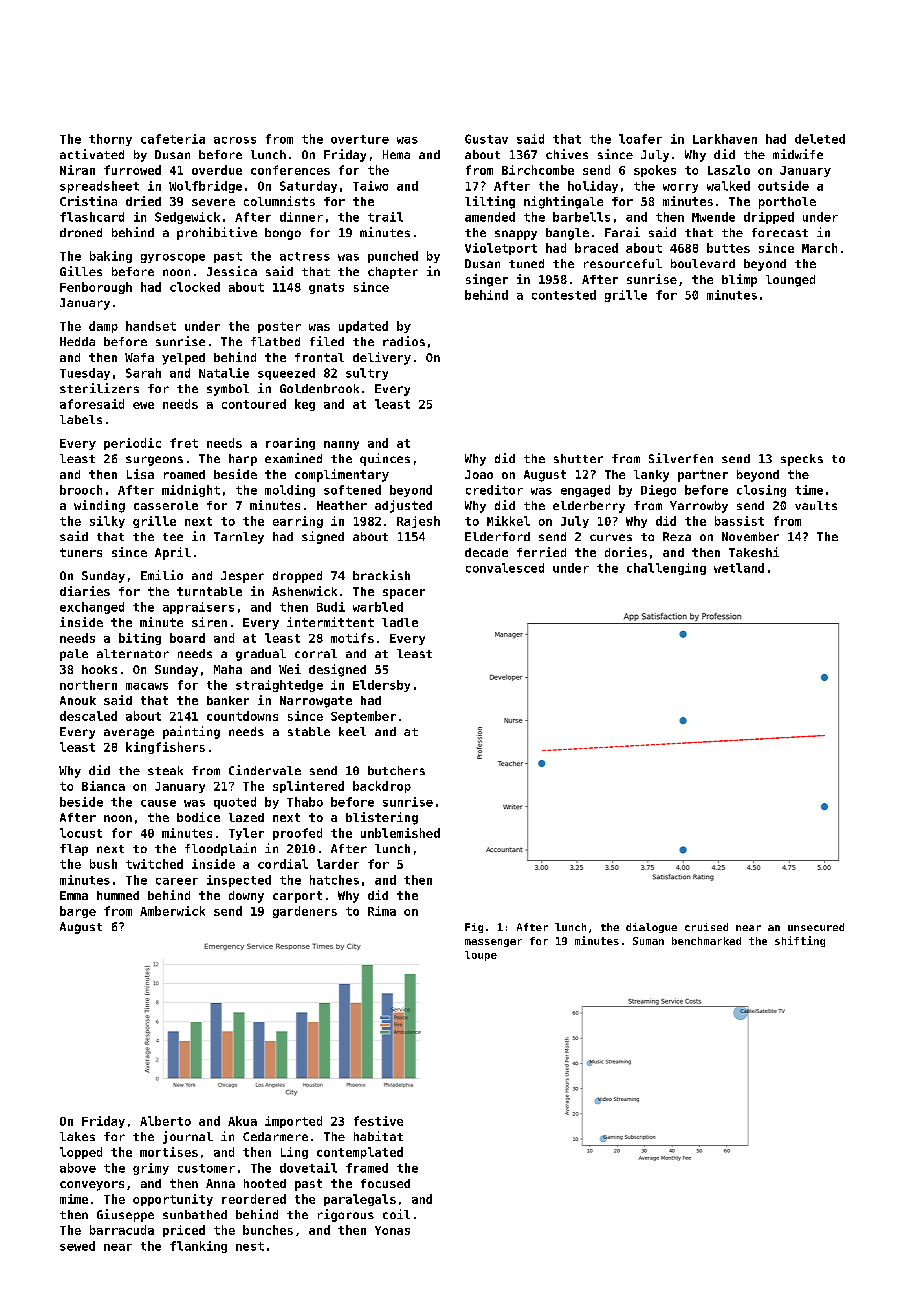 Image resolution: width=908 pixels, height=1316 pixels. Describe the element at coordinates (173, 258) in the screenshot. I see `gyroscope` at that location.
